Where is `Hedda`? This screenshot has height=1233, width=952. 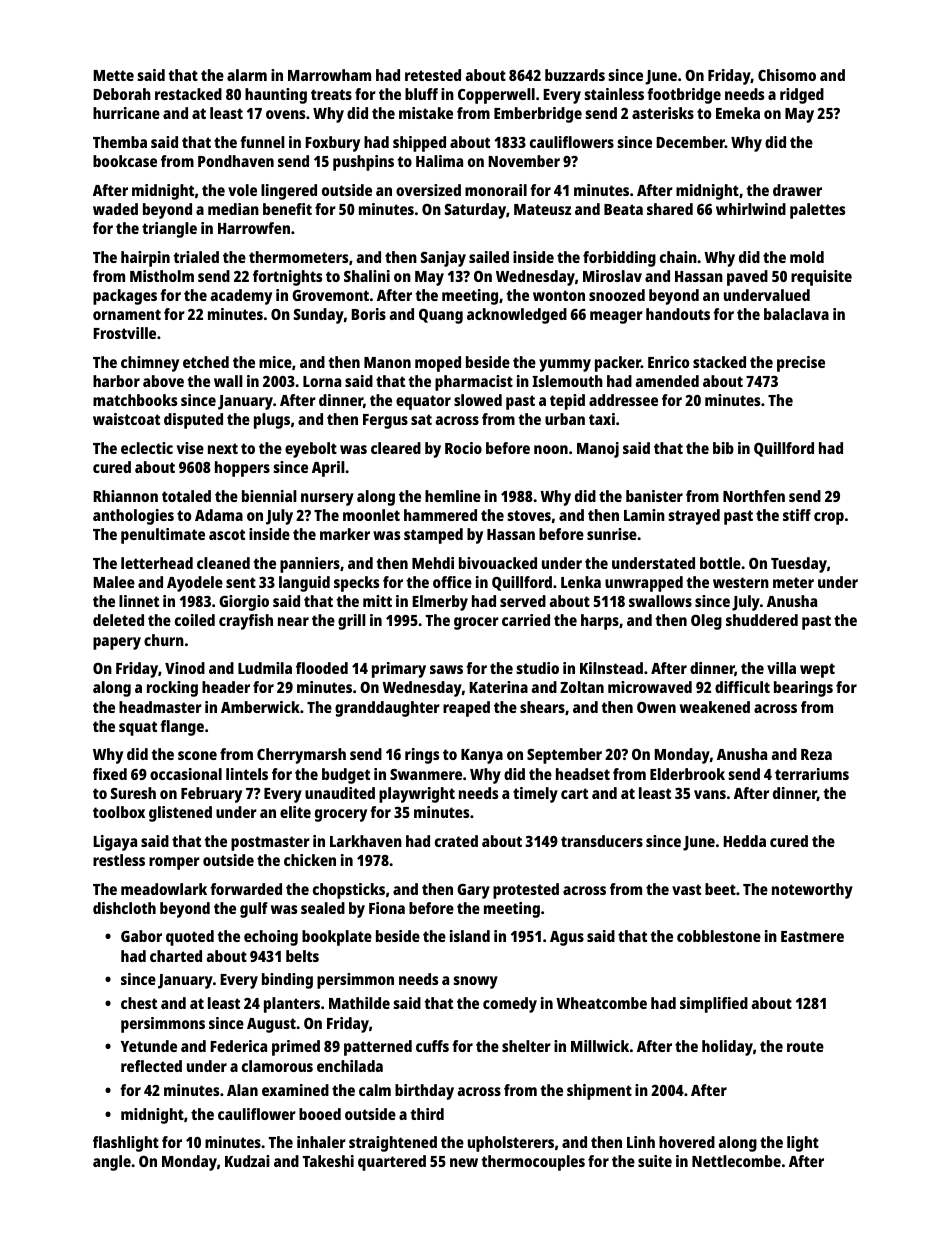
Hedda is located at coordinates (744, 841).
